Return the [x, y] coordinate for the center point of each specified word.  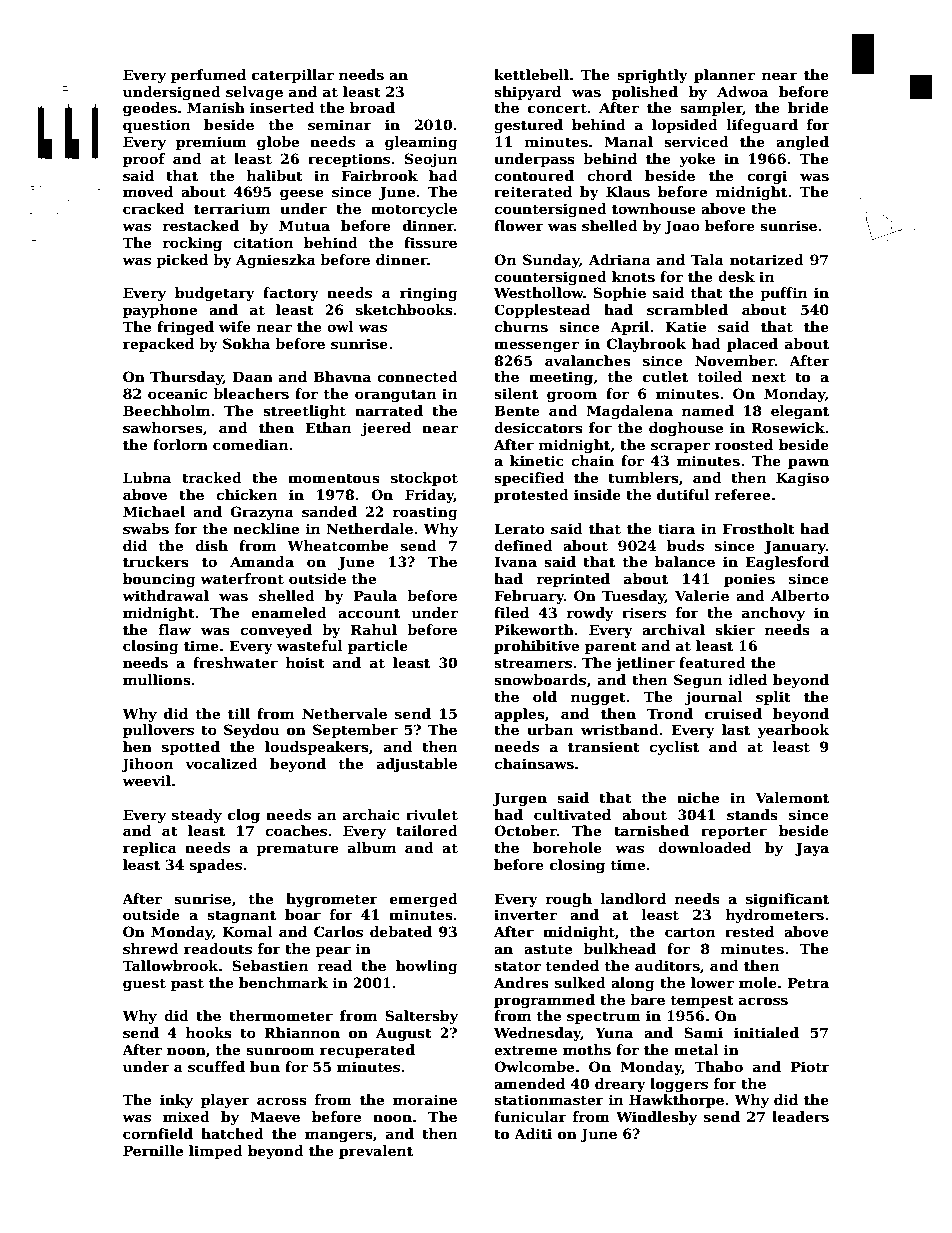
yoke [697, 160]
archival [673, 629]
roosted [744, 444]
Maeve [275, 1116]
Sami [703, 1032]
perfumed [208, 76]
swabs [146, 528]
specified [529, 479]
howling [427, 967]
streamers [533, 663]
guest [144, 984]
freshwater [235, 662]
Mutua [304, 225]
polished [645, 93]
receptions [349, 160]
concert [557, 108]
